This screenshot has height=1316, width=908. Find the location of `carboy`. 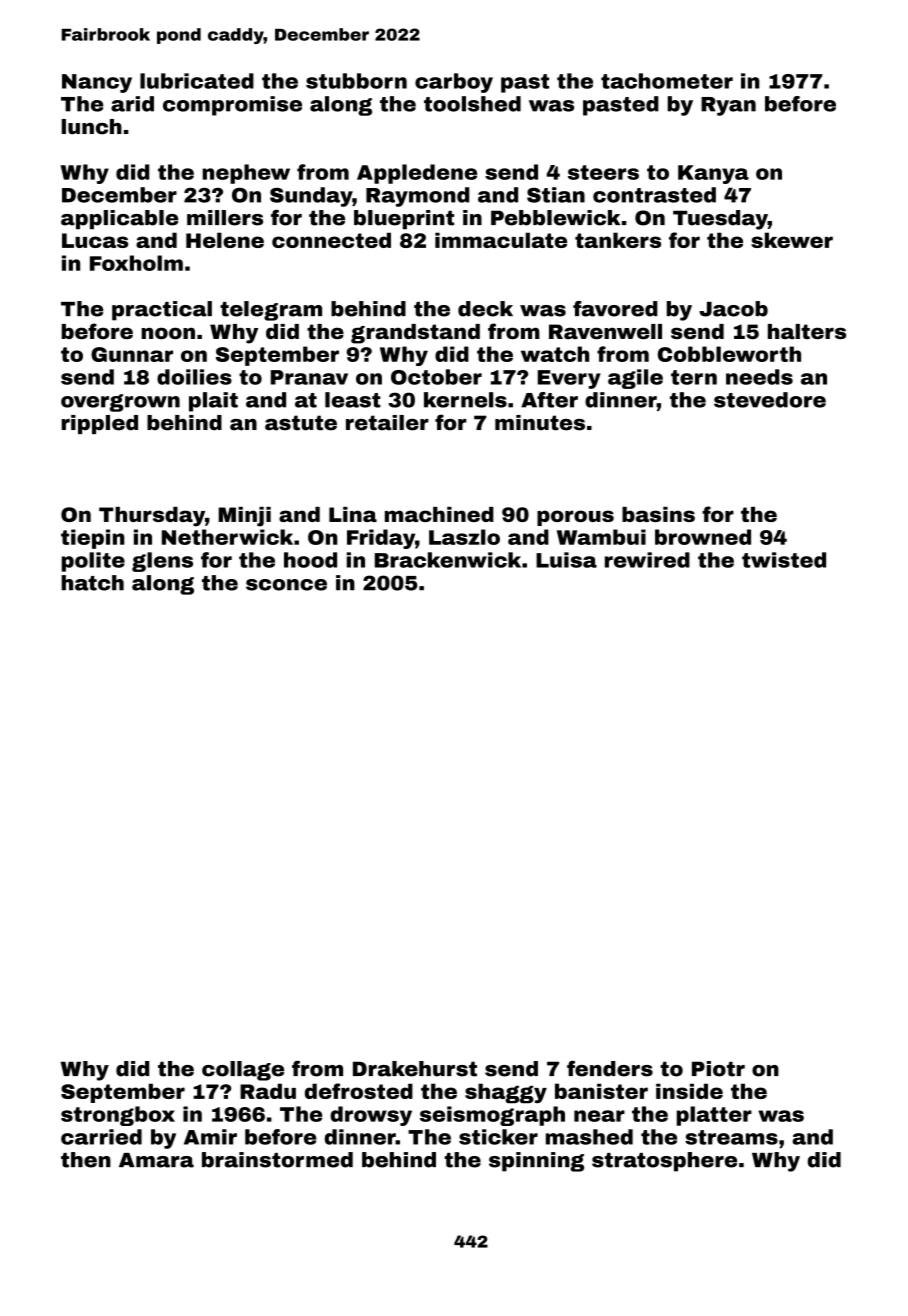

carboy is located at coordinates (454, 83).
